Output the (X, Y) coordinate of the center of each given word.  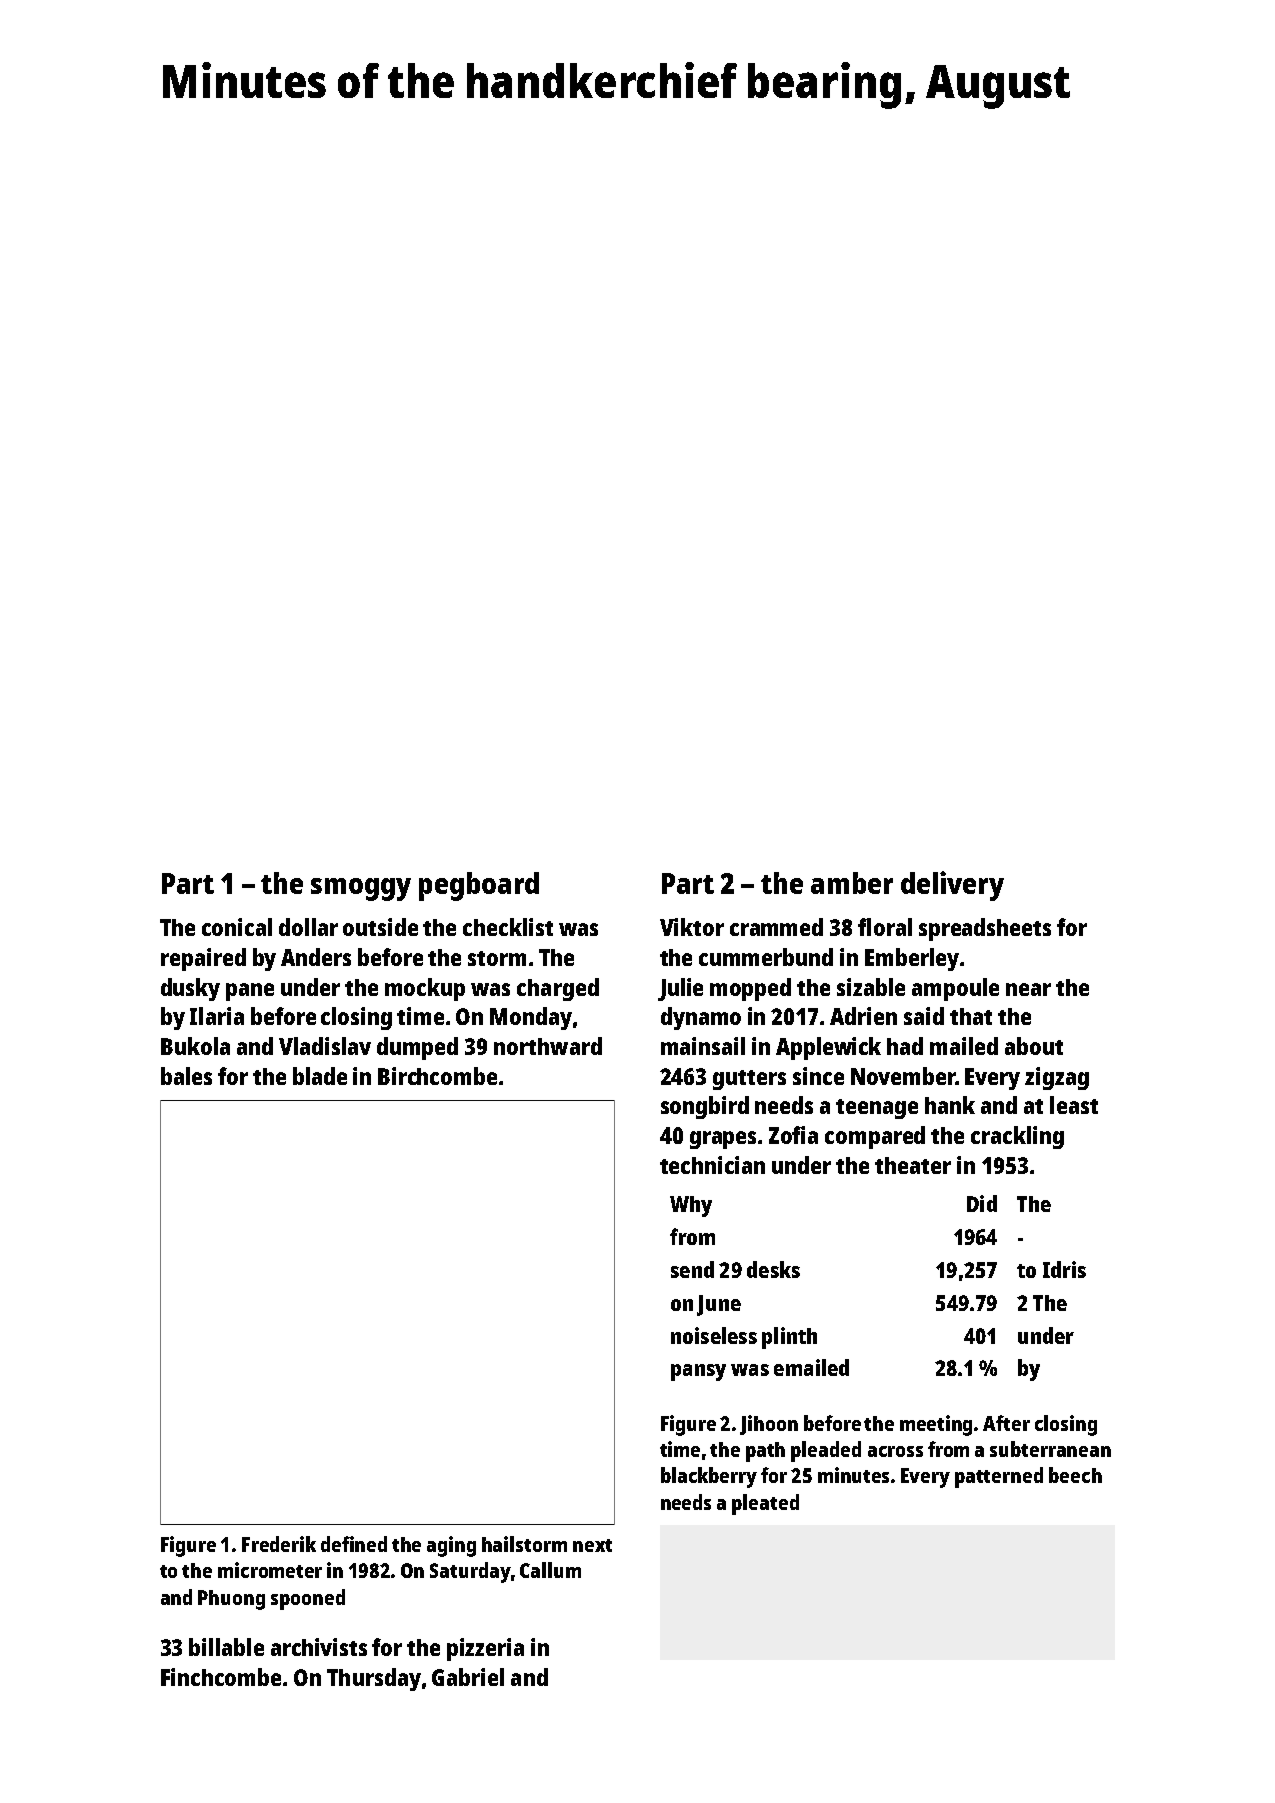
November (903, 1076)
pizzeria (485, 1649)
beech (1075, 1475)
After (1006, 1423)
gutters (749, 1080)
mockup (425, 989)
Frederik (279, 1544)
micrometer (270, 1570)
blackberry (709, 1477)
